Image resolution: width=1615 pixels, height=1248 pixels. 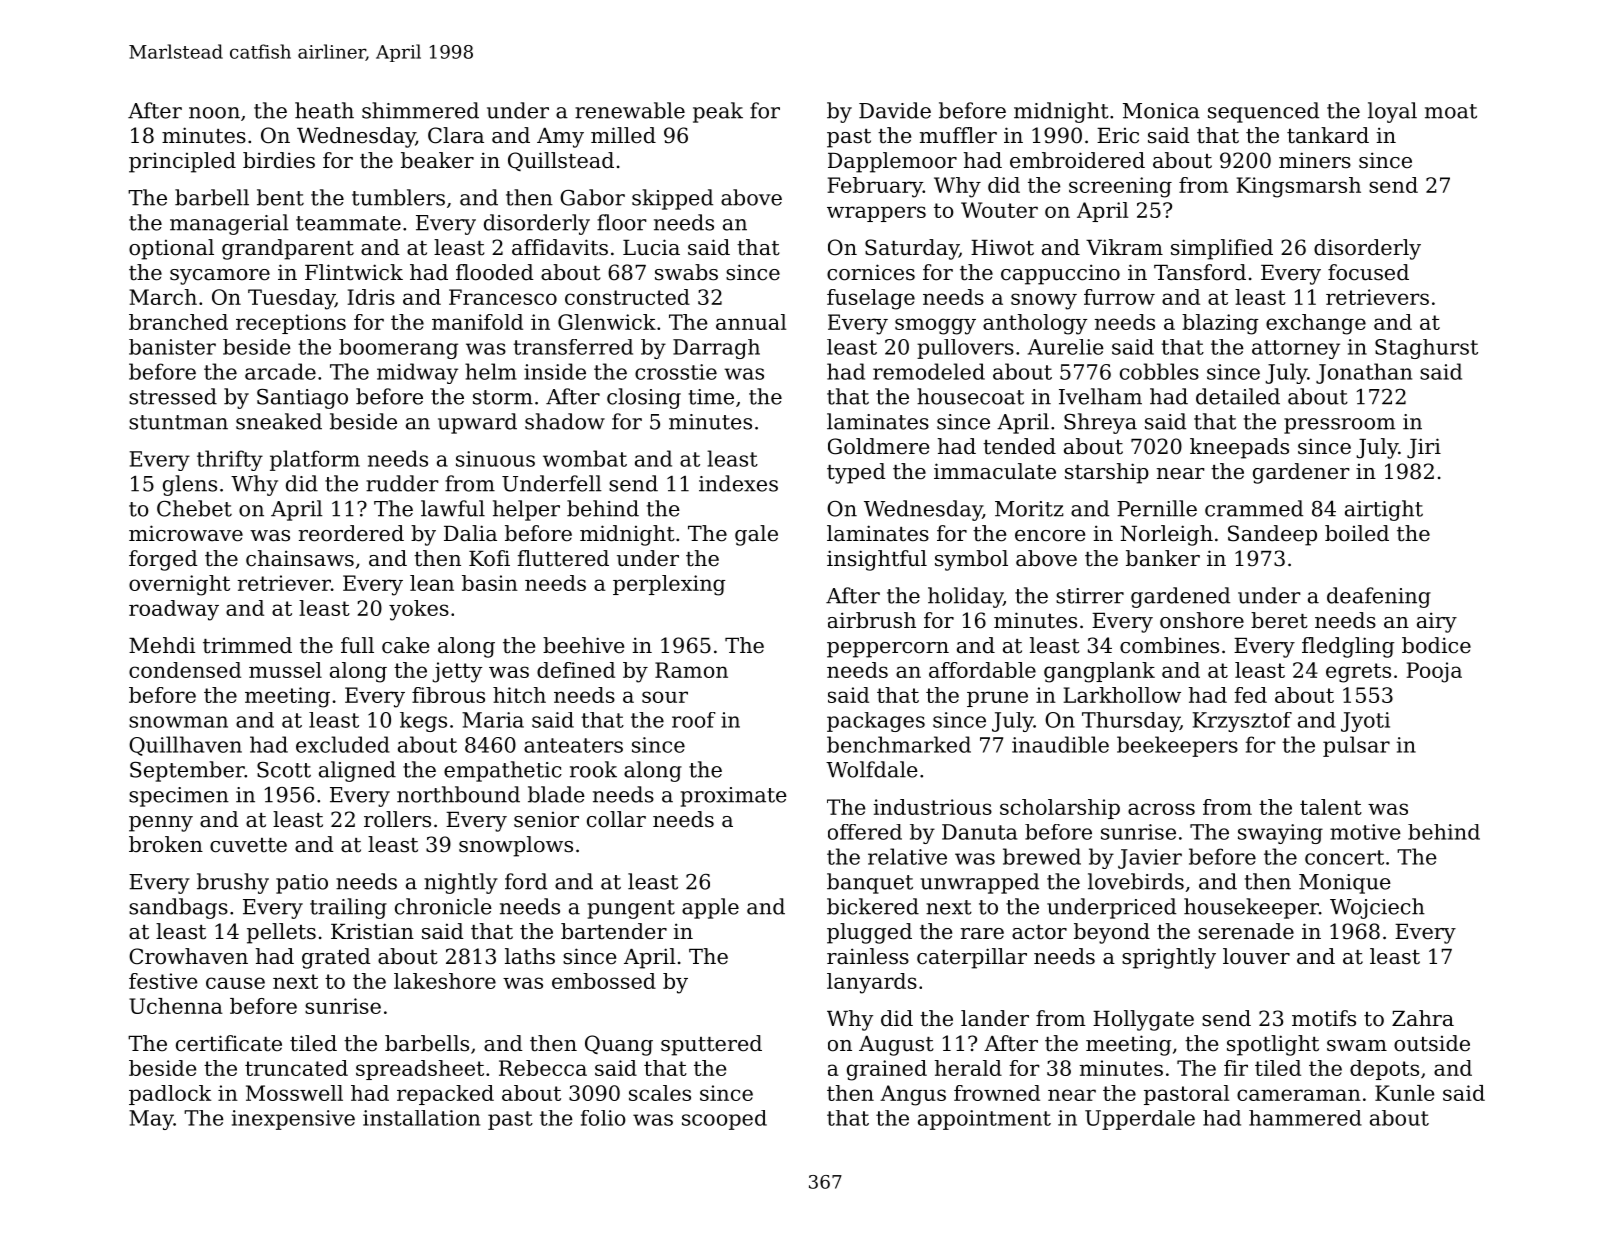 I want to click on Vikram, so click(x=1124, y=247).
